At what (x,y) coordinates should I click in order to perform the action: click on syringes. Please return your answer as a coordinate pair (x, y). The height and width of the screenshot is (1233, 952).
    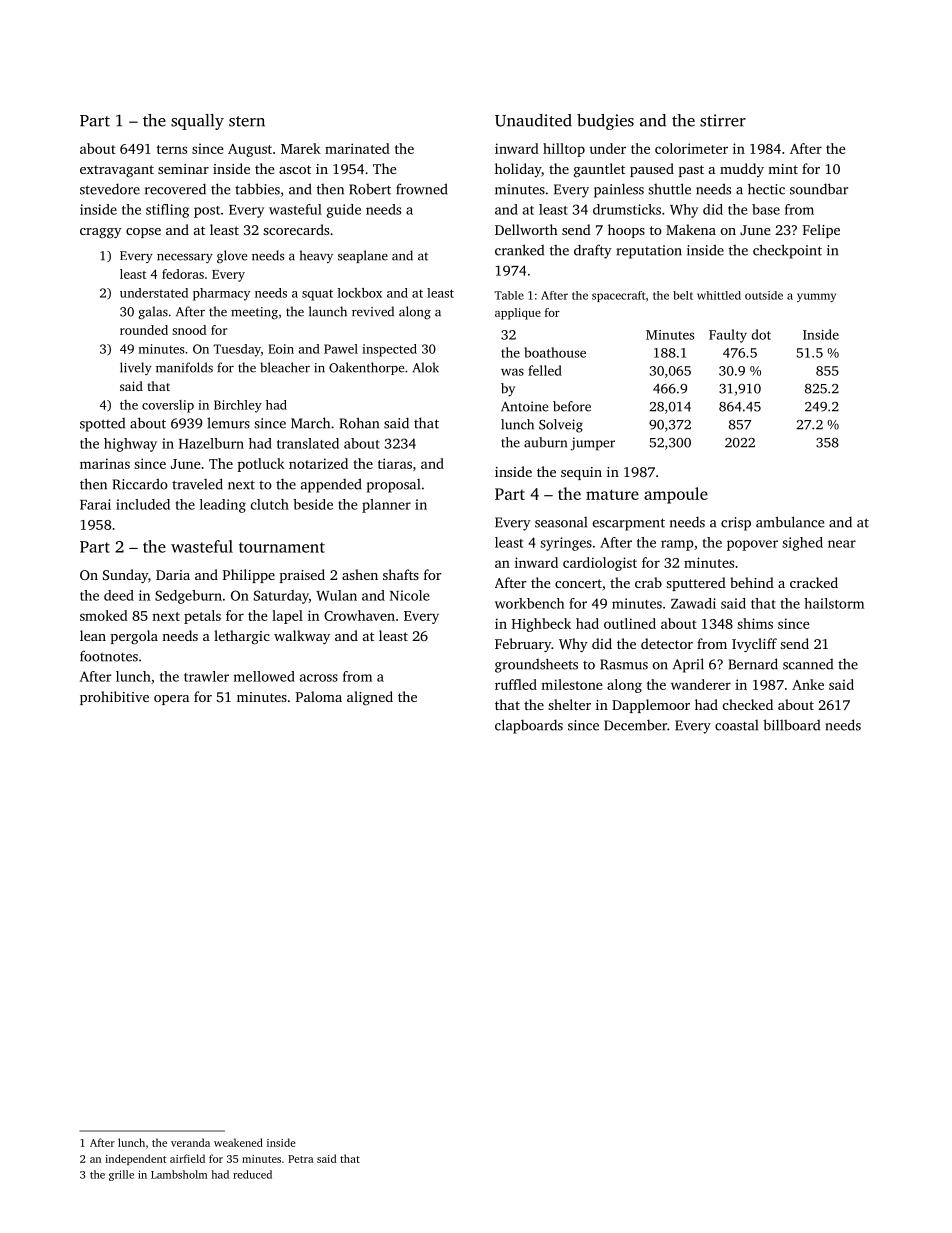
    Looking at the image, I should click on (566, 544).
